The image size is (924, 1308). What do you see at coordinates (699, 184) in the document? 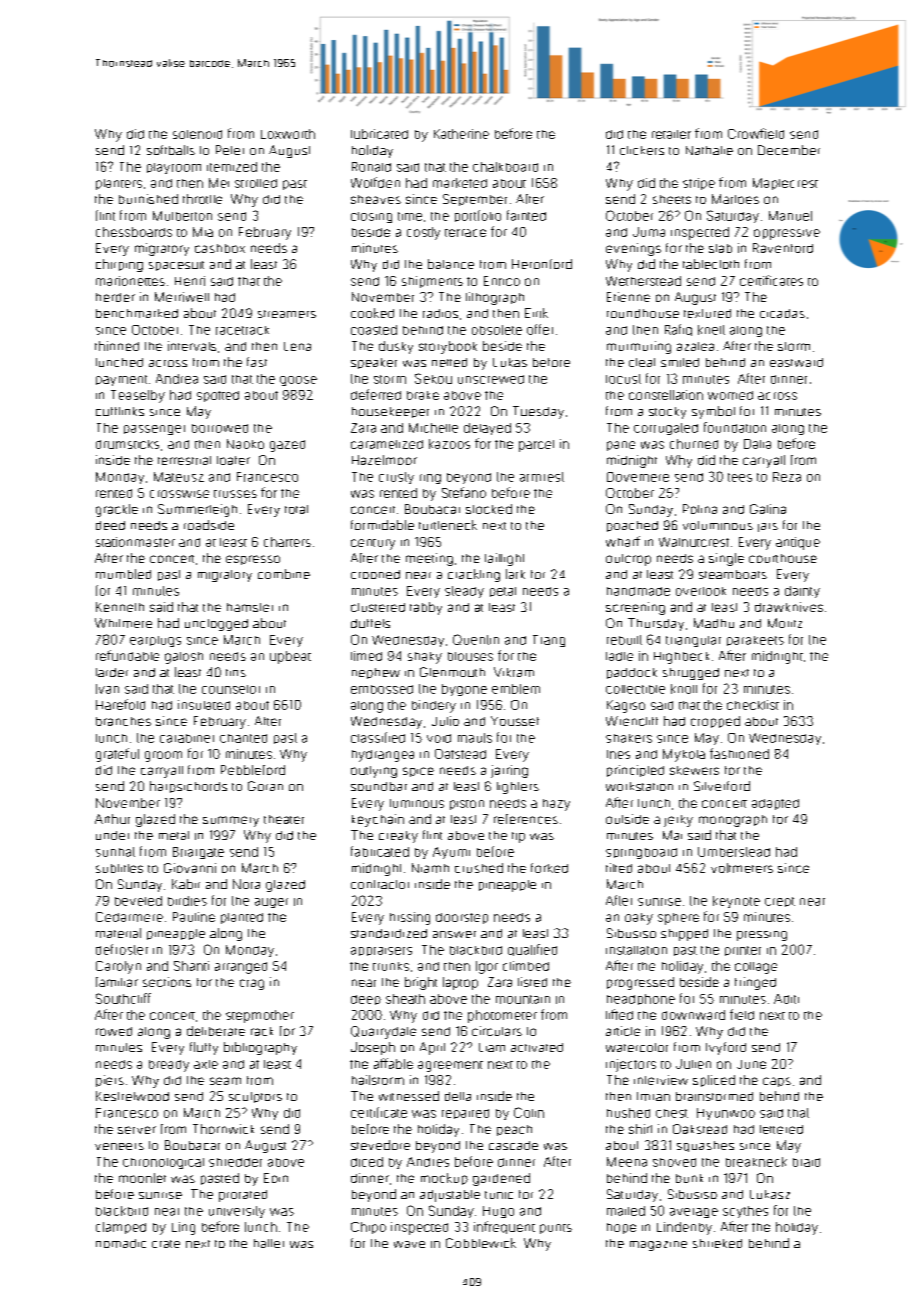
I see `stripe` at bounding box center [699, 184].
